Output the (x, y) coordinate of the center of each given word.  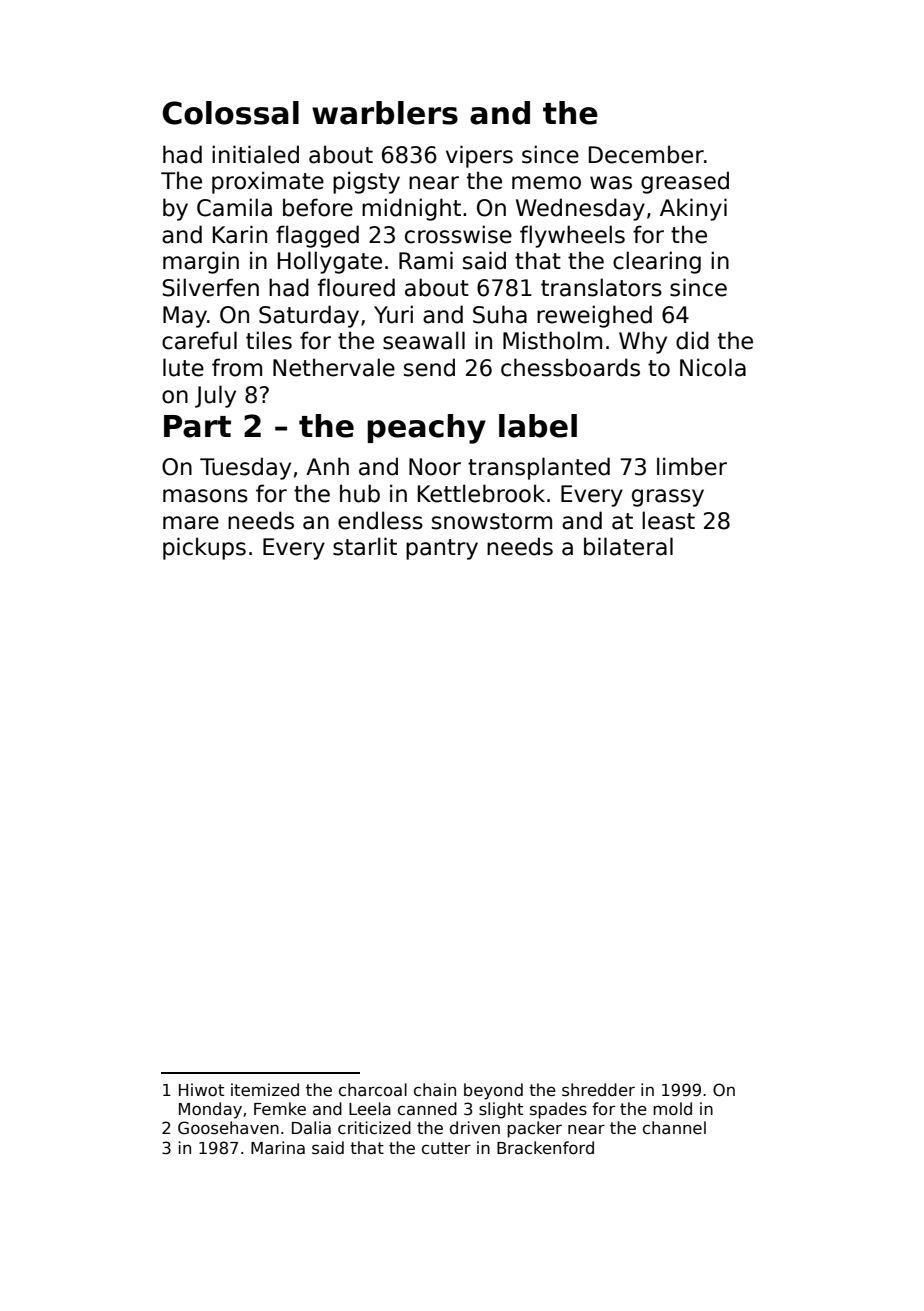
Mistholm (552, 340)
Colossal (231, 113)
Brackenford (545, 1148)
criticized (374, 1128)
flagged (317, 236)
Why (643, 342)
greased (685, 182)
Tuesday (245, 468)
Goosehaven (228, 1128)
